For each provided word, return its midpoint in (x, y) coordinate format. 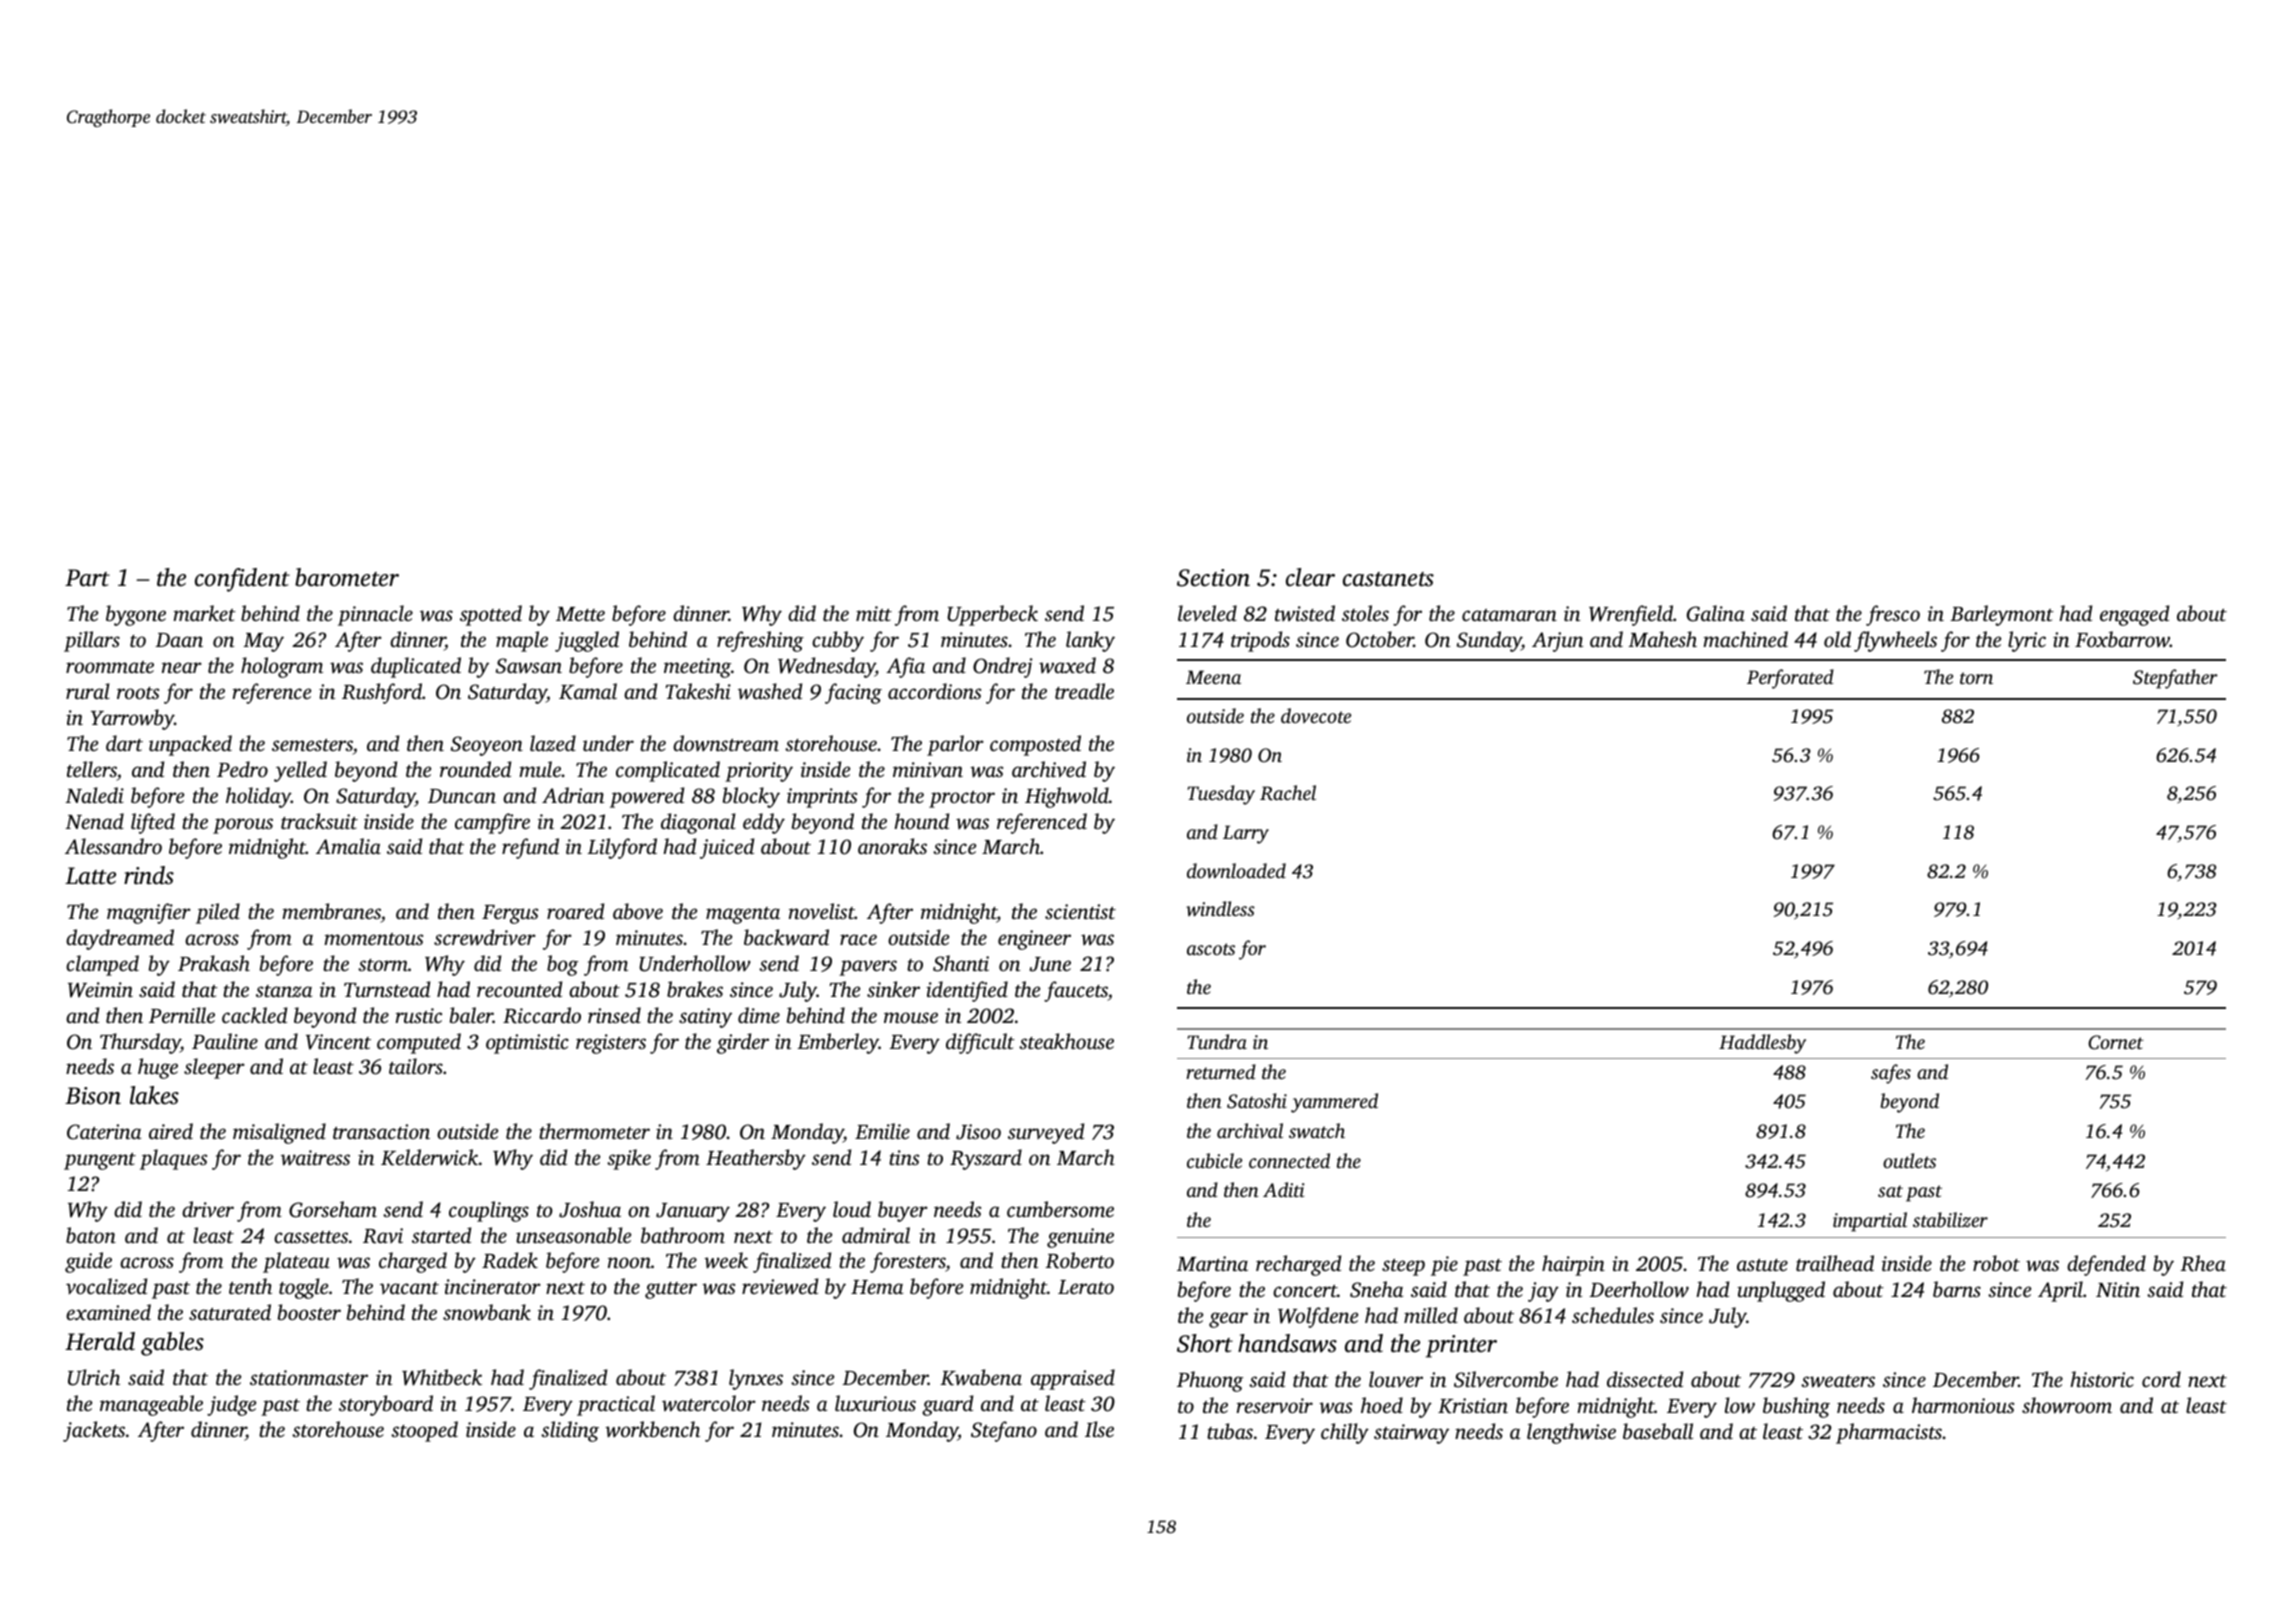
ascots (1211, 949)
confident (242, 580)
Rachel (1288, 793)
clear (1310, 577)
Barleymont (2002, 615)
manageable (151, 1405)
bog (562, 965)
